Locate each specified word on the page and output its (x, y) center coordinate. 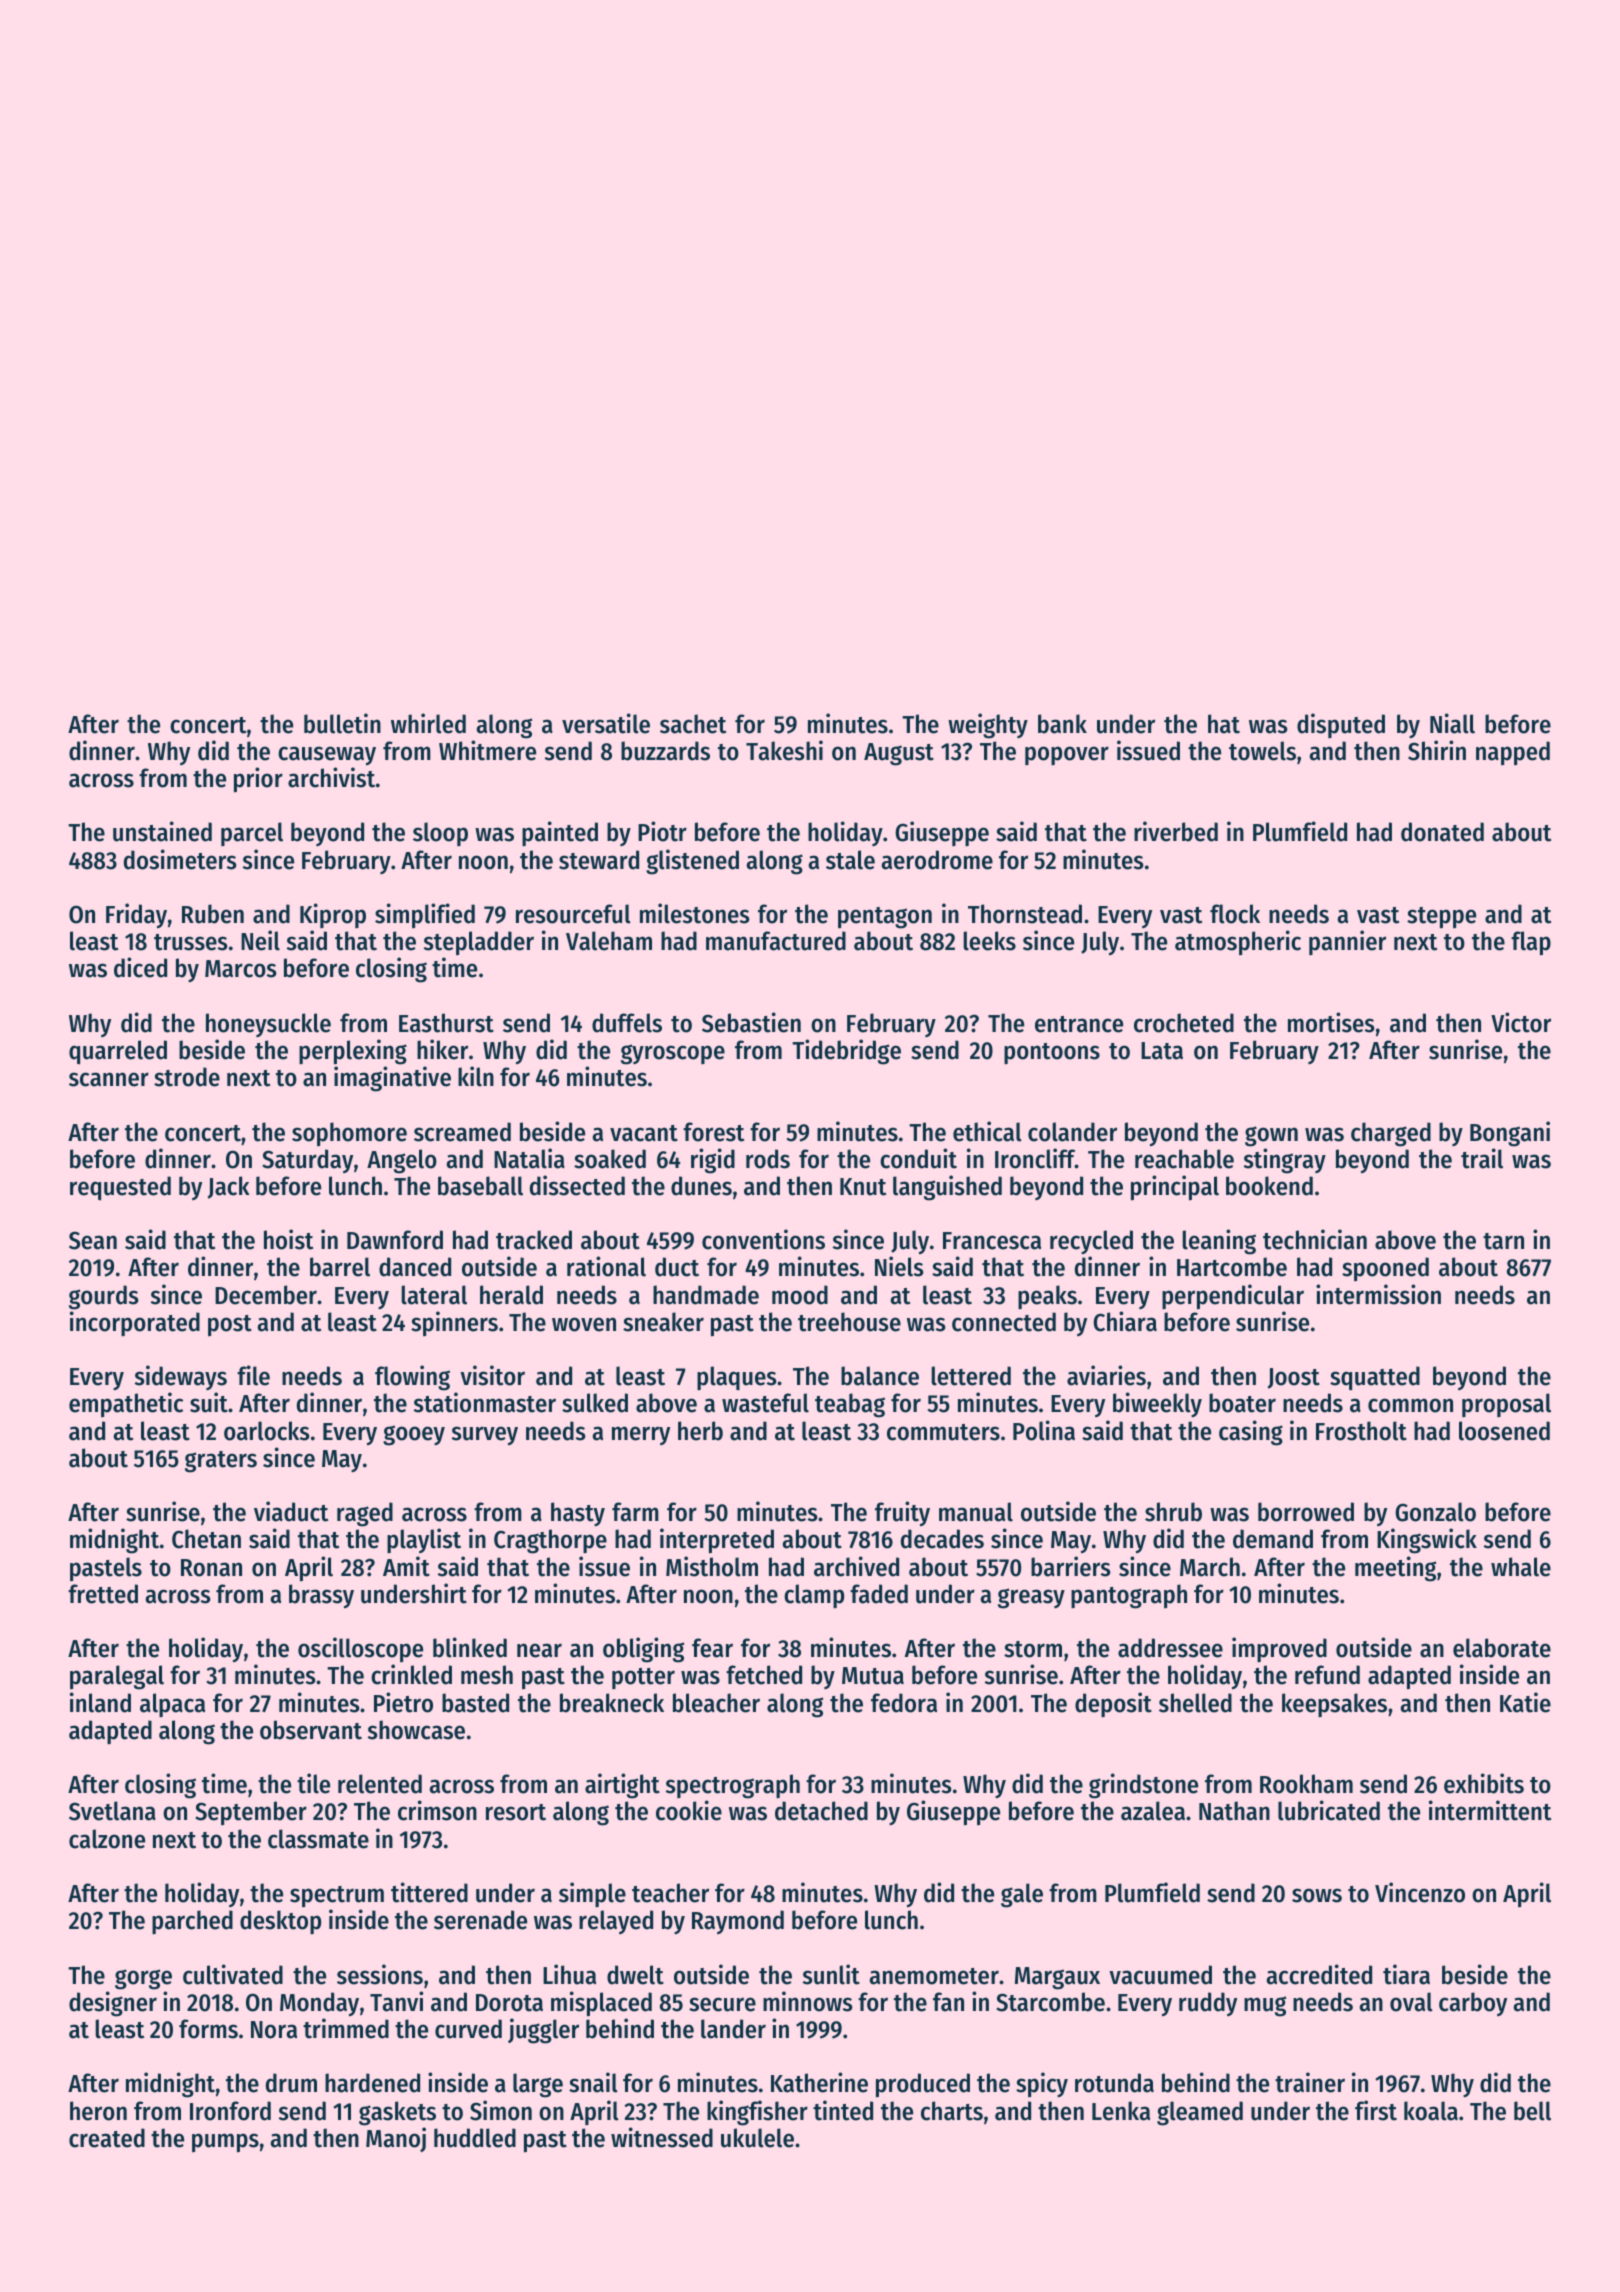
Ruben (213, 914)
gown (1271, 1136)
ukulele (757, 2138)
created (107, 2138)
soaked (610, 1159)
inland (100, 1702)
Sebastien (751, 1022)
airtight (622, 1786)
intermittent (1490, 1810)
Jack (229, 1187)
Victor (1521, 1022)
